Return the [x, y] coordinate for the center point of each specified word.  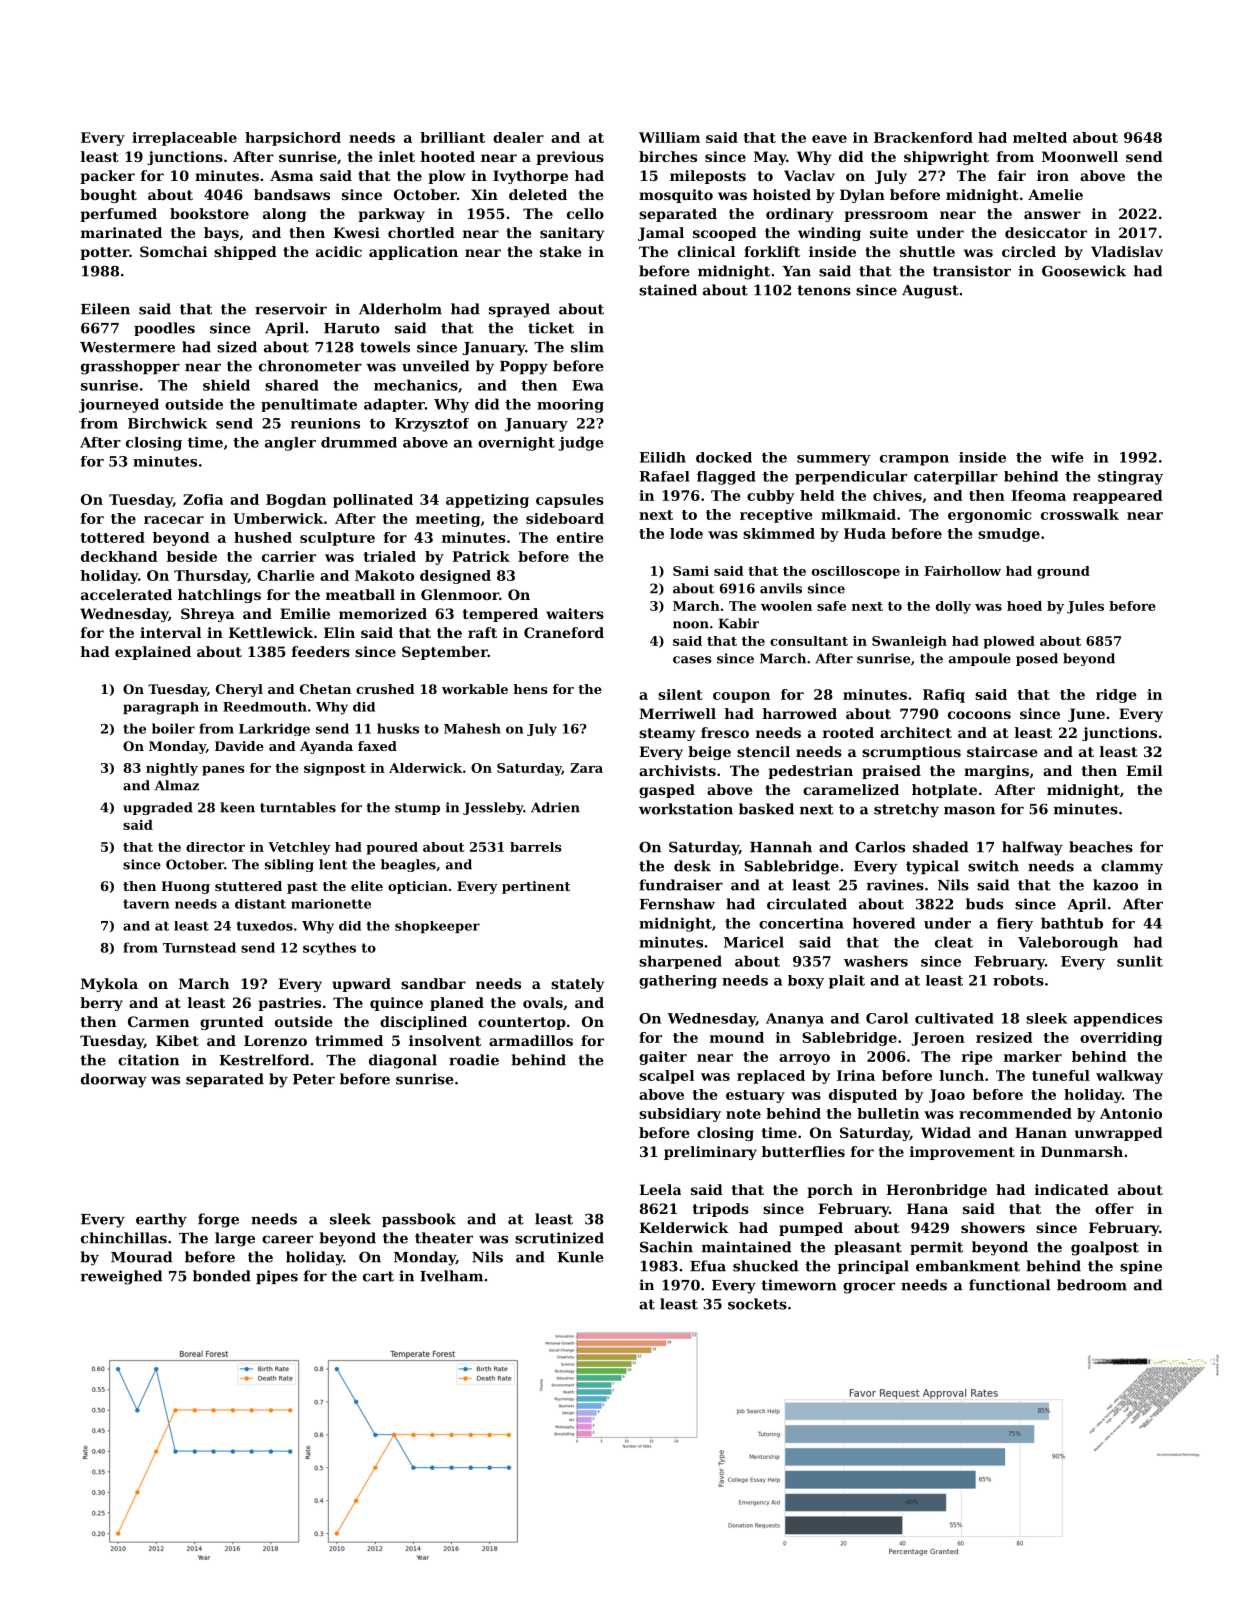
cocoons [979, 715]
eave [829, 139]
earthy [161, 1220]
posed [1037, 659]
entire [580, 537]
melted [1040, 137]
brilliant [452, 137]
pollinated [373, 501]
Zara [586, 768]
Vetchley [299, 848]
